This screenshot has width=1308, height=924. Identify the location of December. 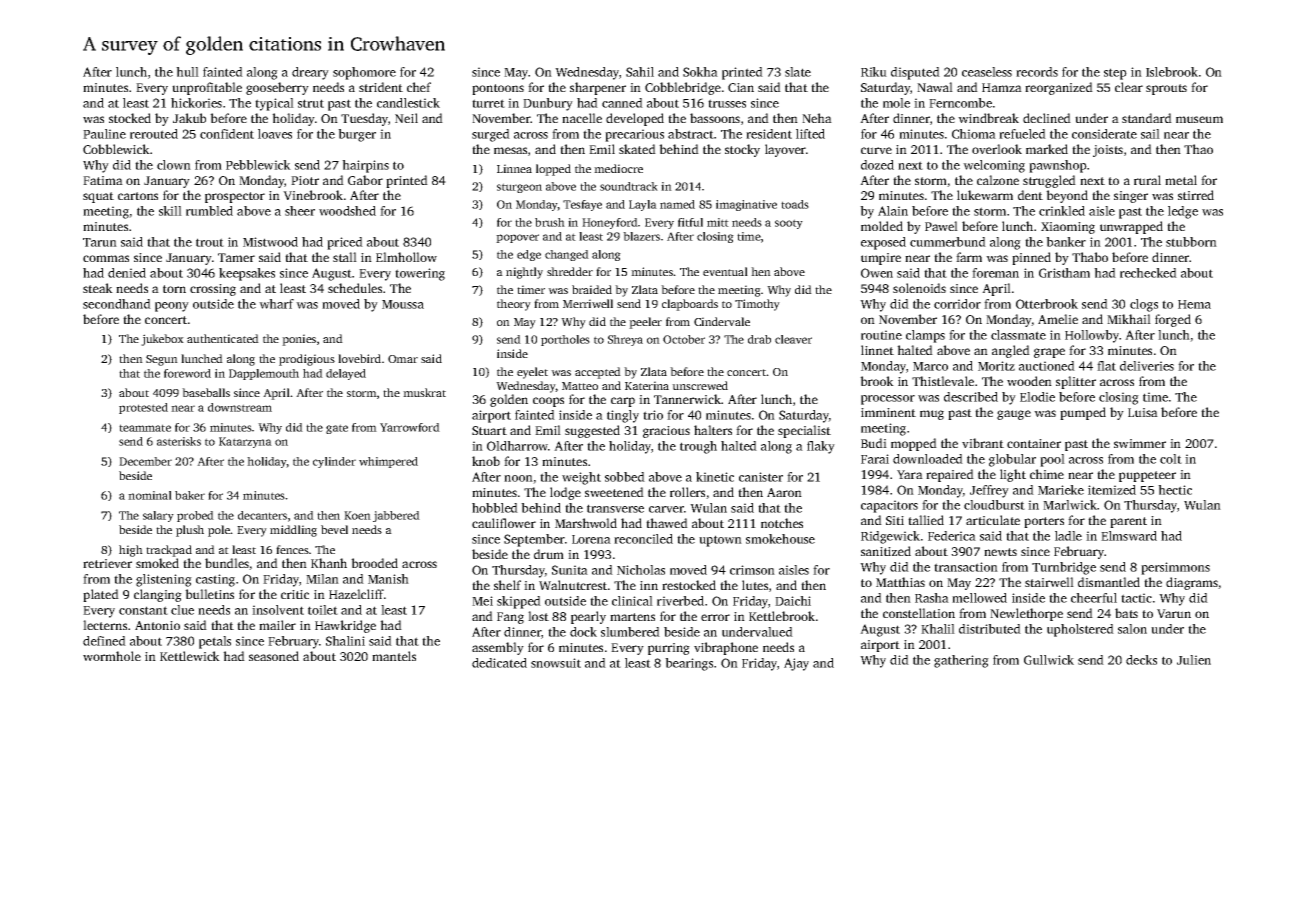
(145, 461).
